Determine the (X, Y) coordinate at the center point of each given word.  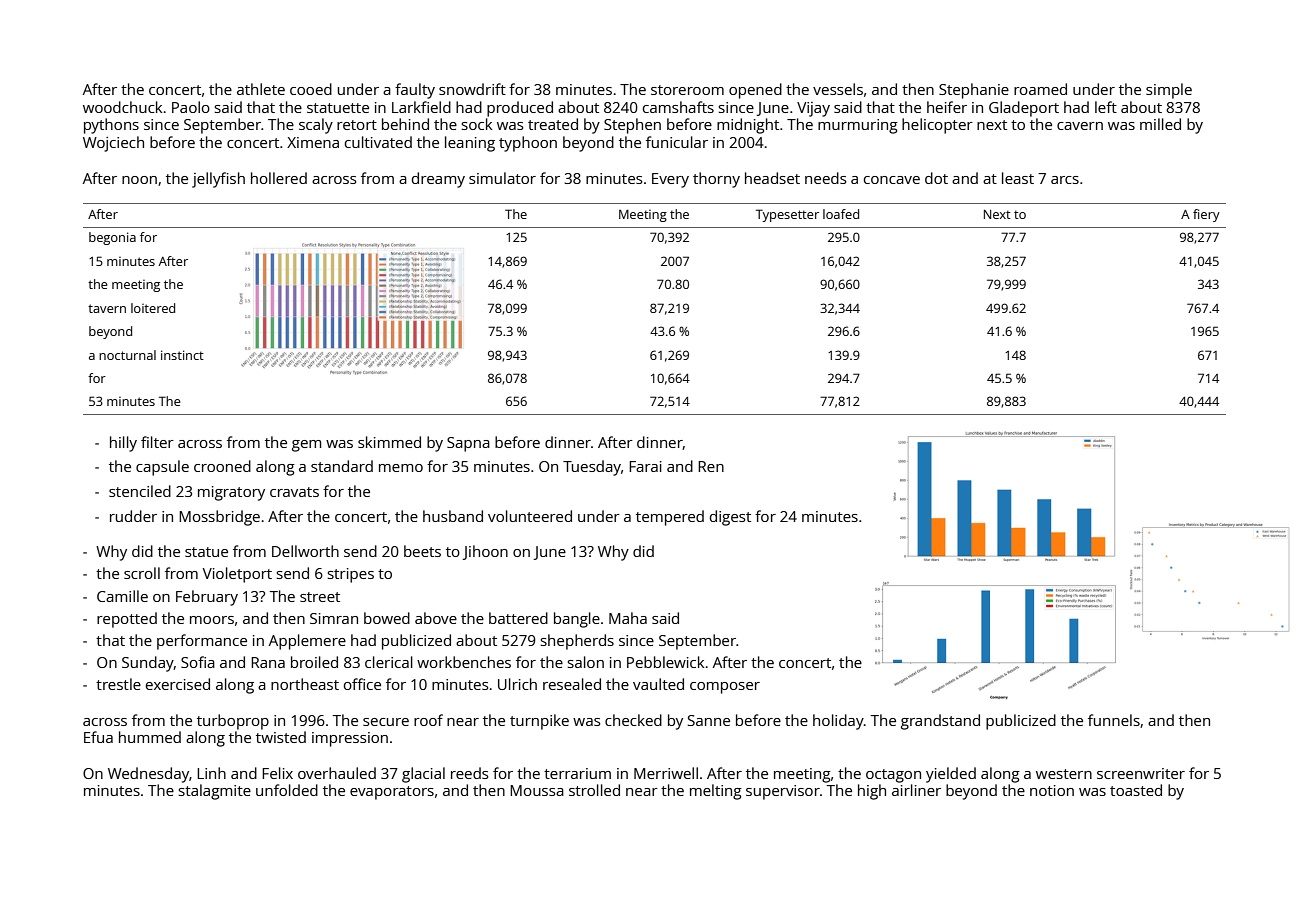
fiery (1206, 215)
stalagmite (215, 792)
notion (1052, 790)
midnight (748, 126)
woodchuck (123, 107)
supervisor (783, 792)
